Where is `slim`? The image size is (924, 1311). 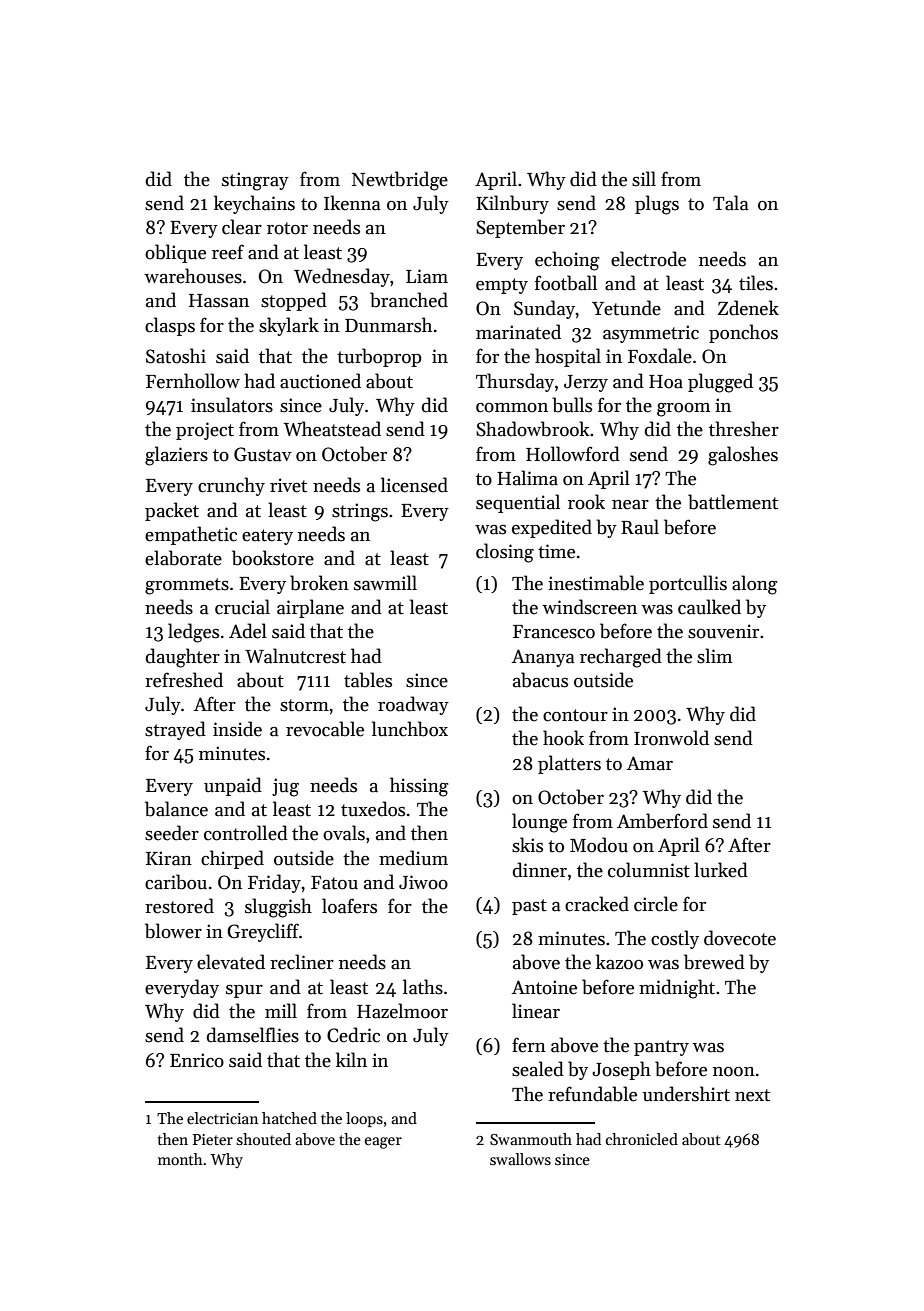 slim is located at coordinates (714, 656).
